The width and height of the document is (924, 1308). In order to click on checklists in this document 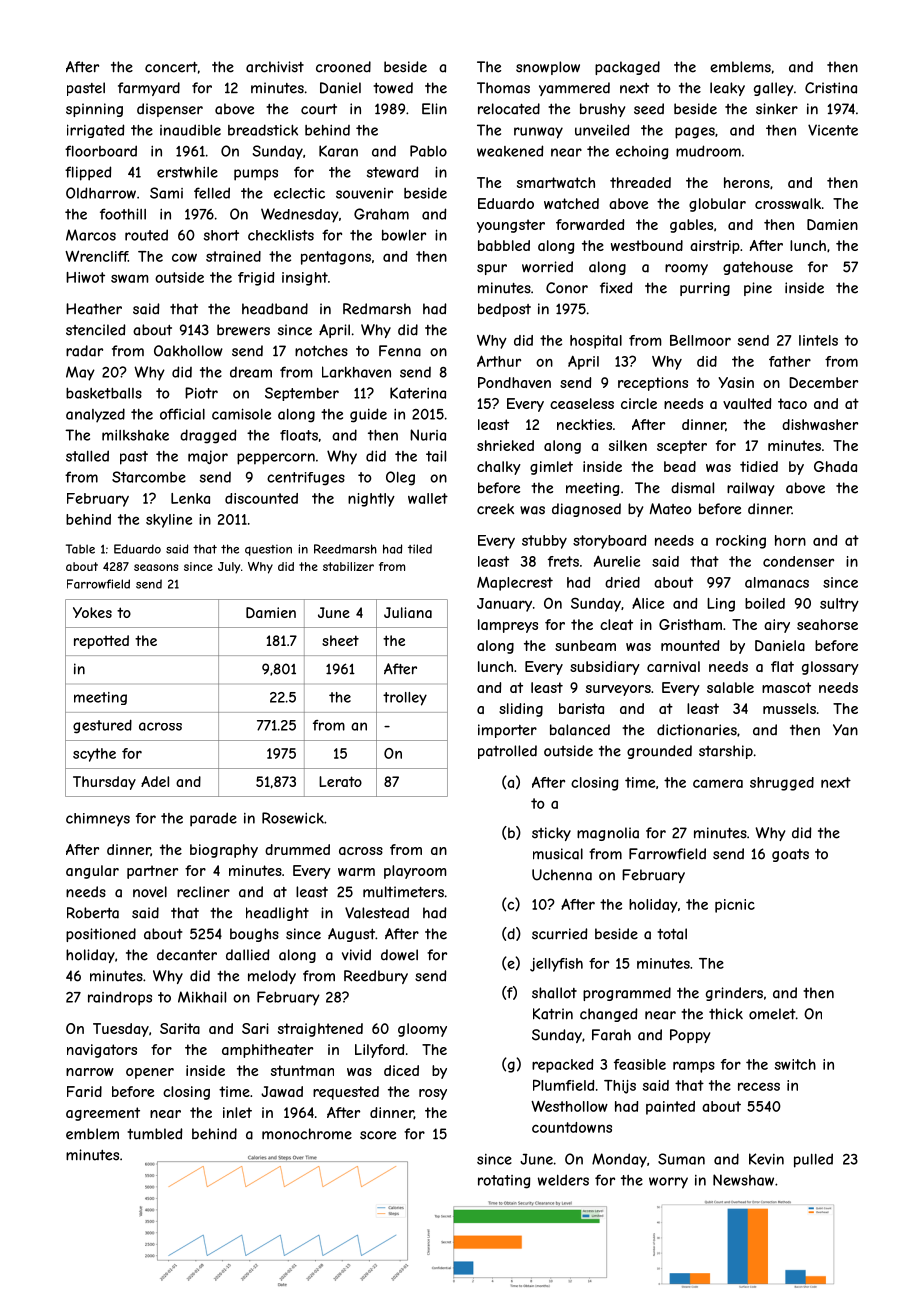, I will do `click(281, 235)`.
